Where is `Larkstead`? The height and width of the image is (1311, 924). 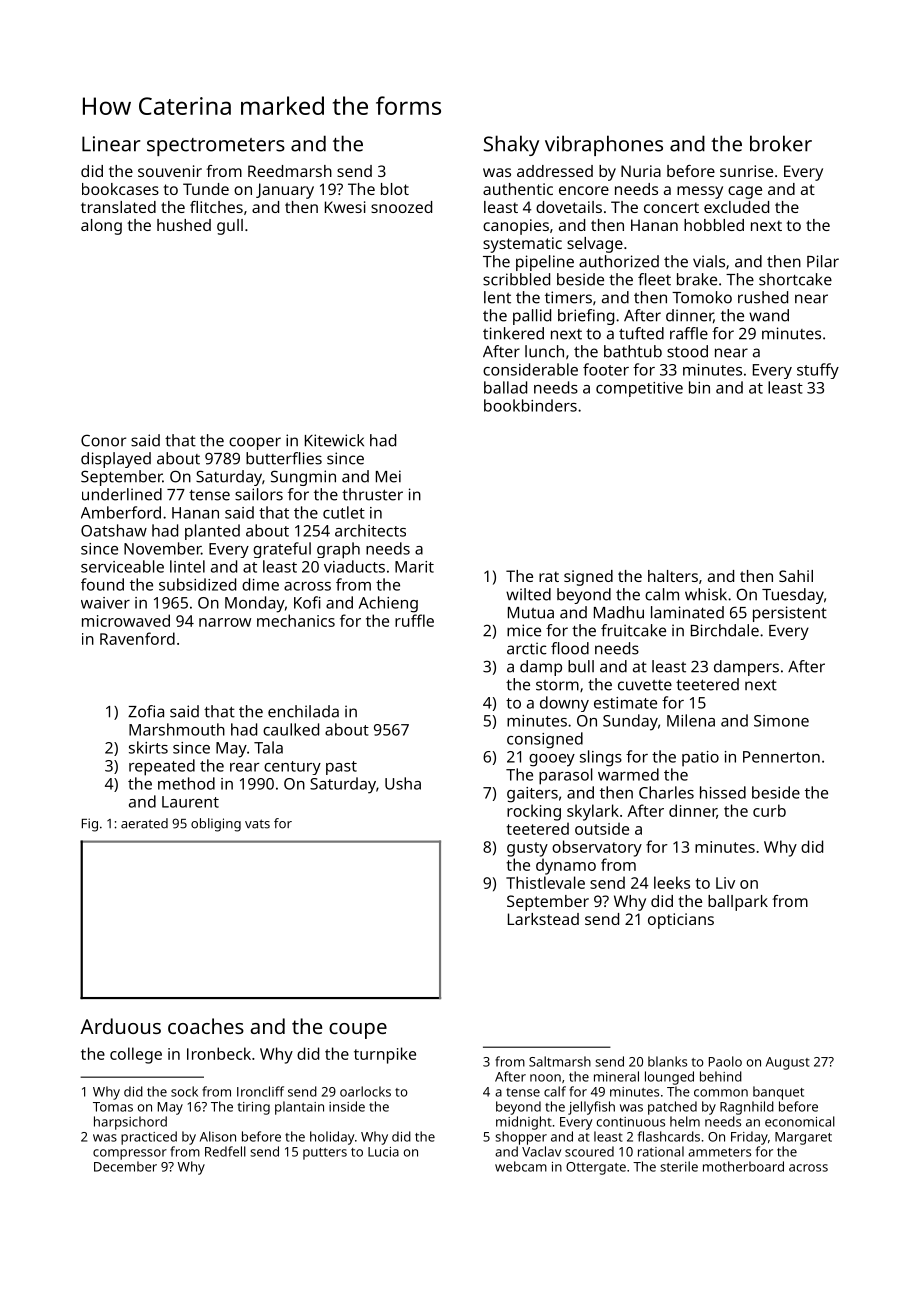 Larkstead is located at coordinates (543, 919).
